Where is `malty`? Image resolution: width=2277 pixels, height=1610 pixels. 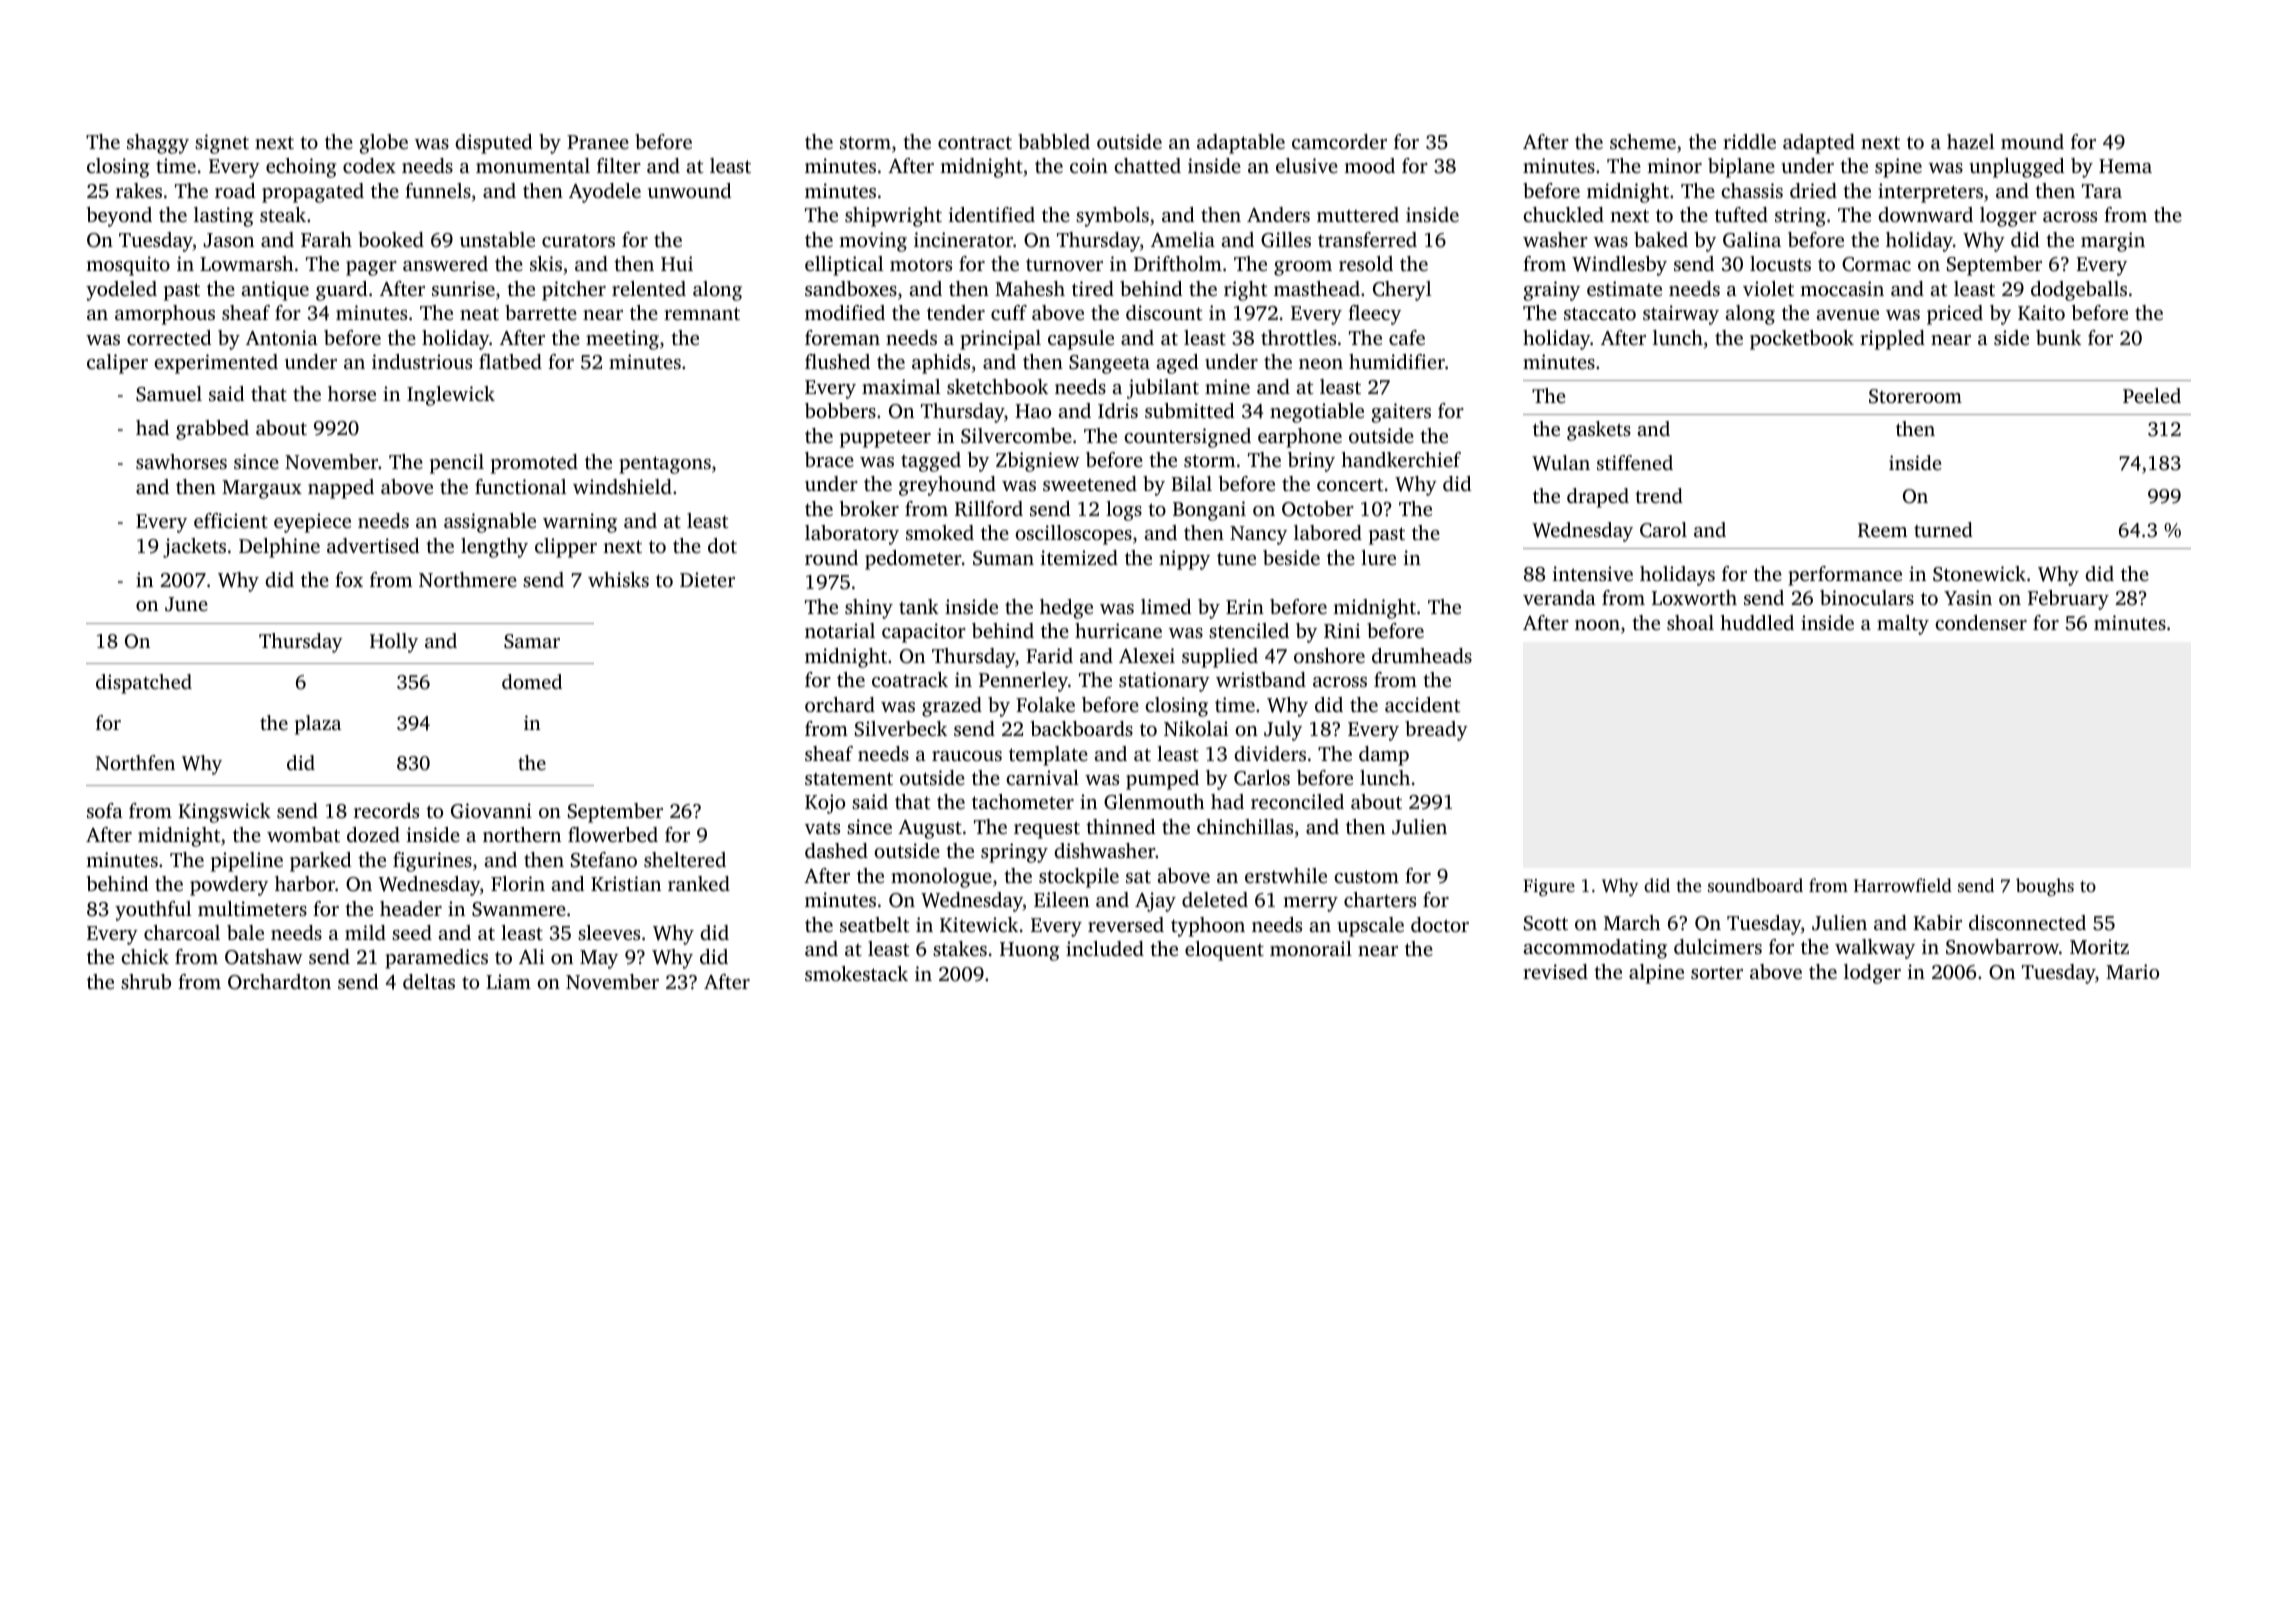
malty is located at coordinates (1903, 625).
